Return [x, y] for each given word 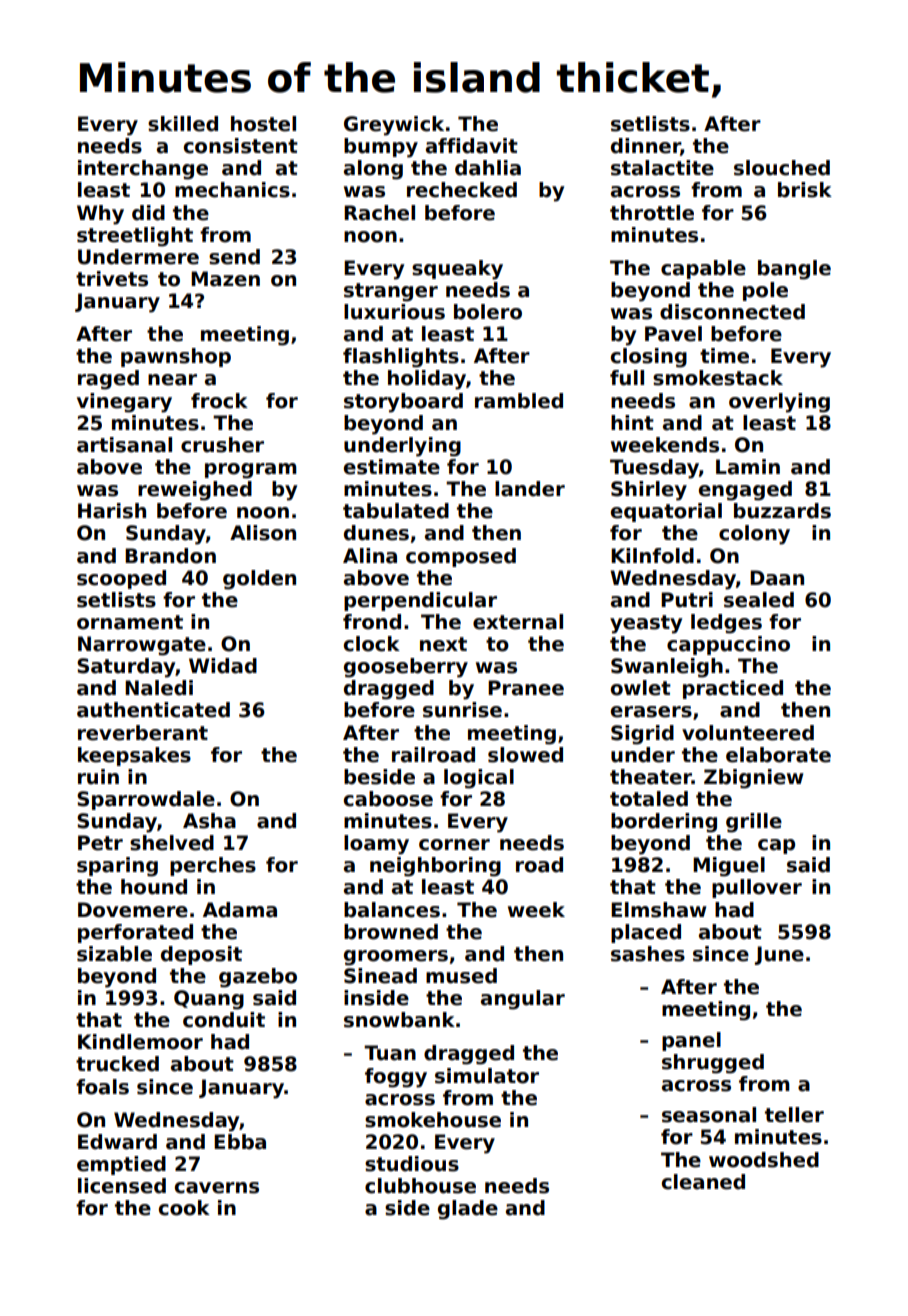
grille [754, 823]
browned [391, 932]
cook [184, 1208]
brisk [805, 190]
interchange [143, 170]
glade [468, 1210]
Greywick [394, 126]
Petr [100, 843]
